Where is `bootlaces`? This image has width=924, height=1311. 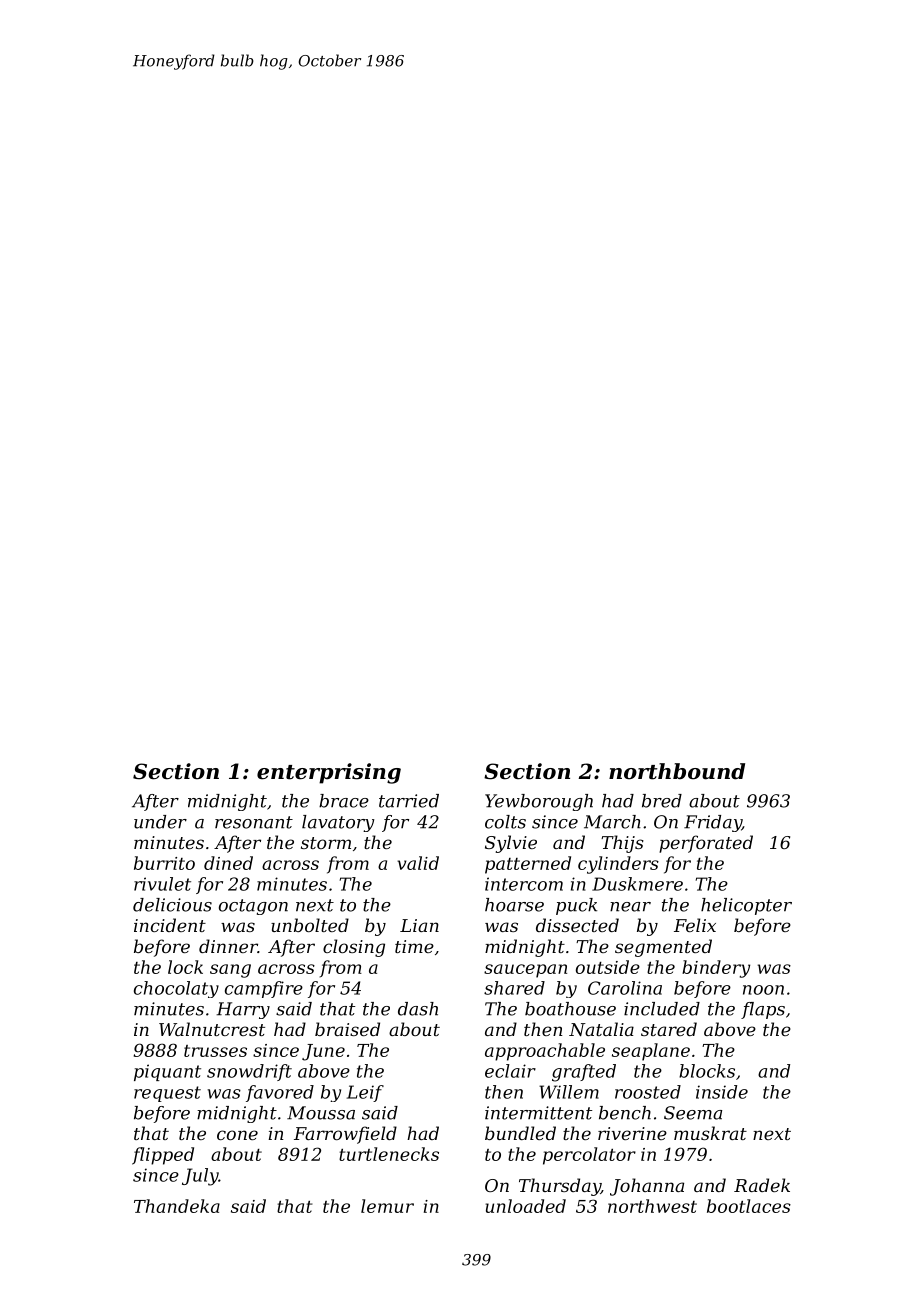 bootlaces is located at coordinates (749, 1206).
